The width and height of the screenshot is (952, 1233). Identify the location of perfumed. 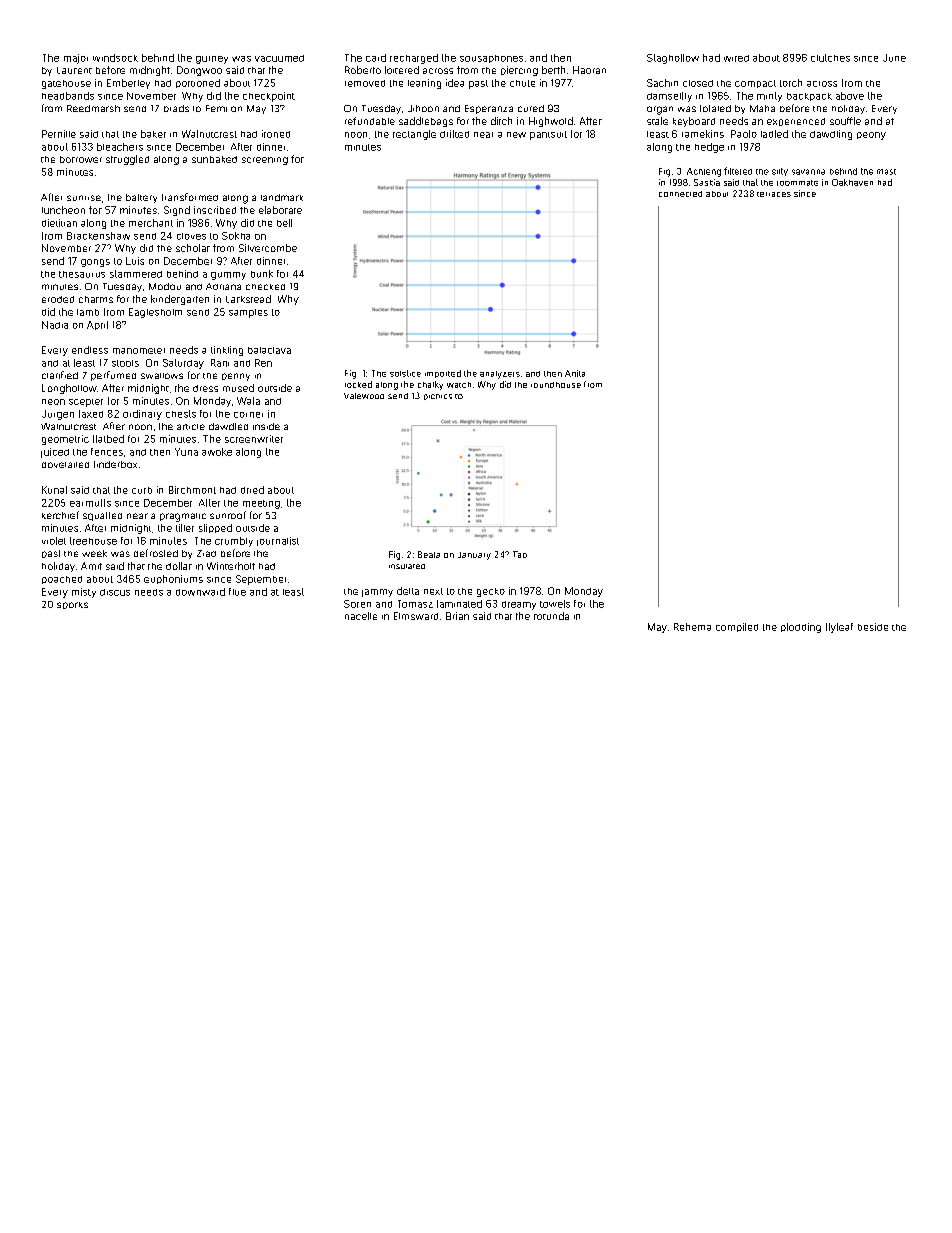
(113, 376).
